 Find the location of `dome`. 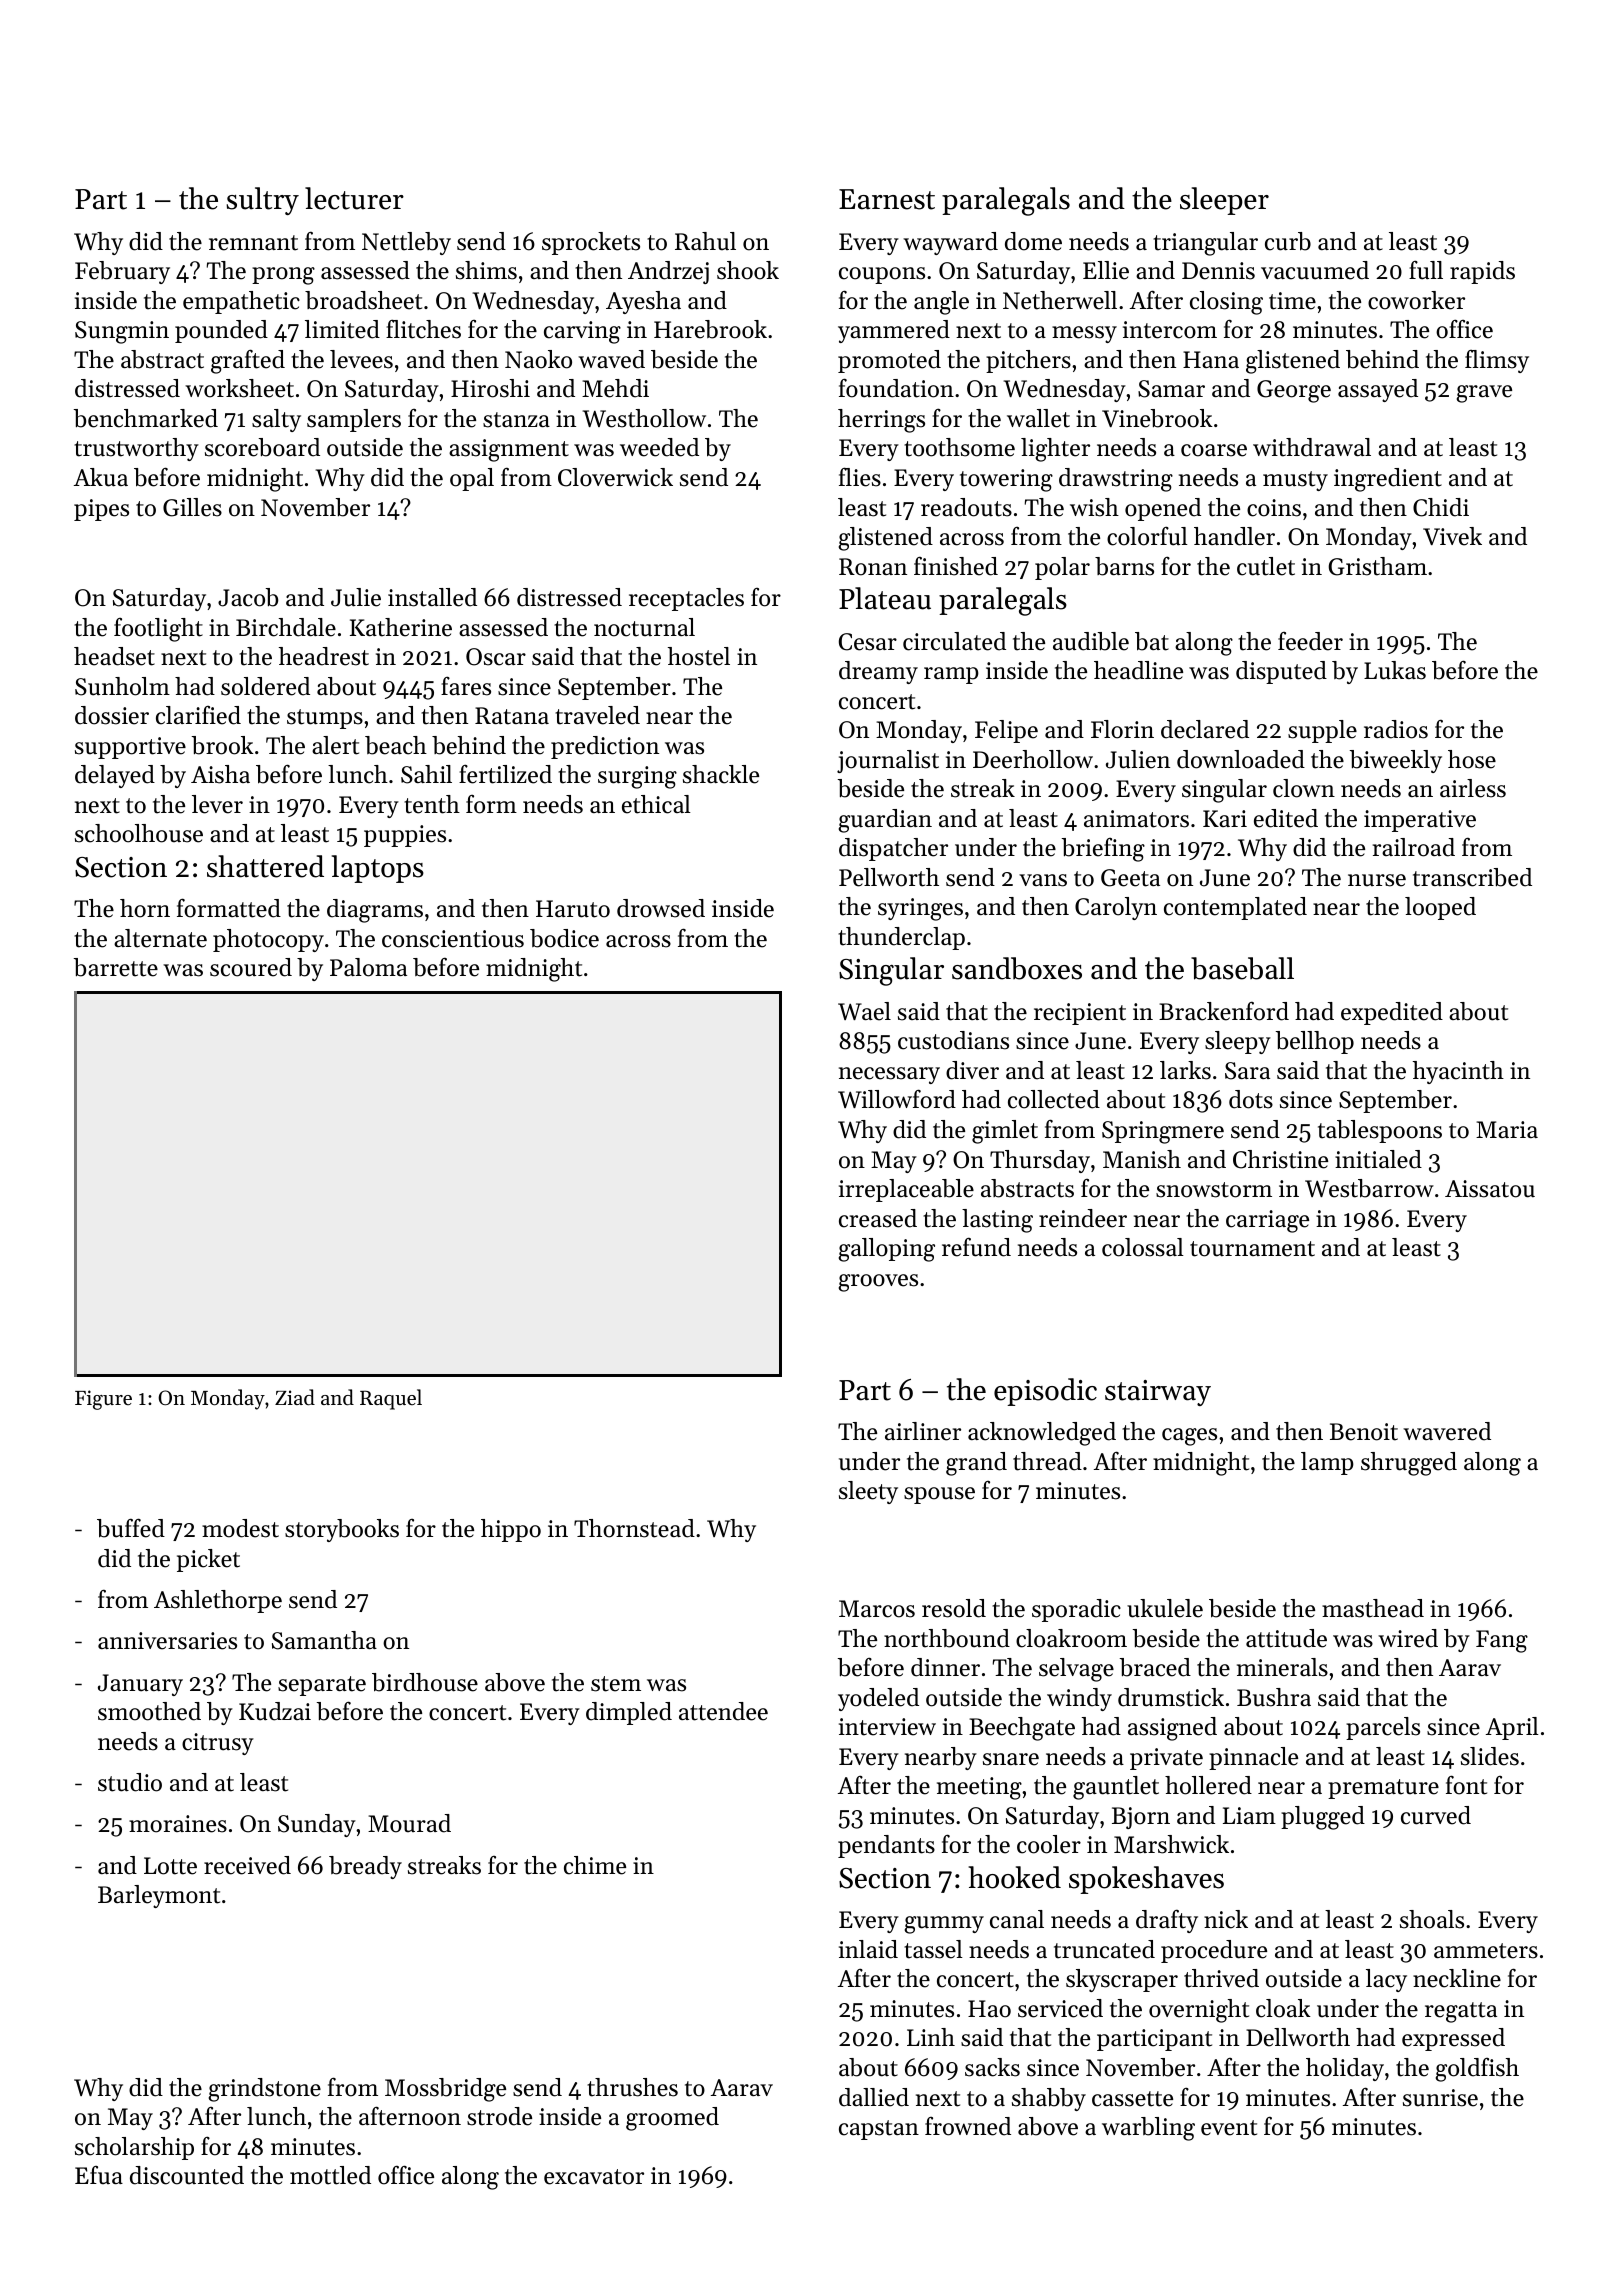

dome is located at coordinates (1033, 241).
